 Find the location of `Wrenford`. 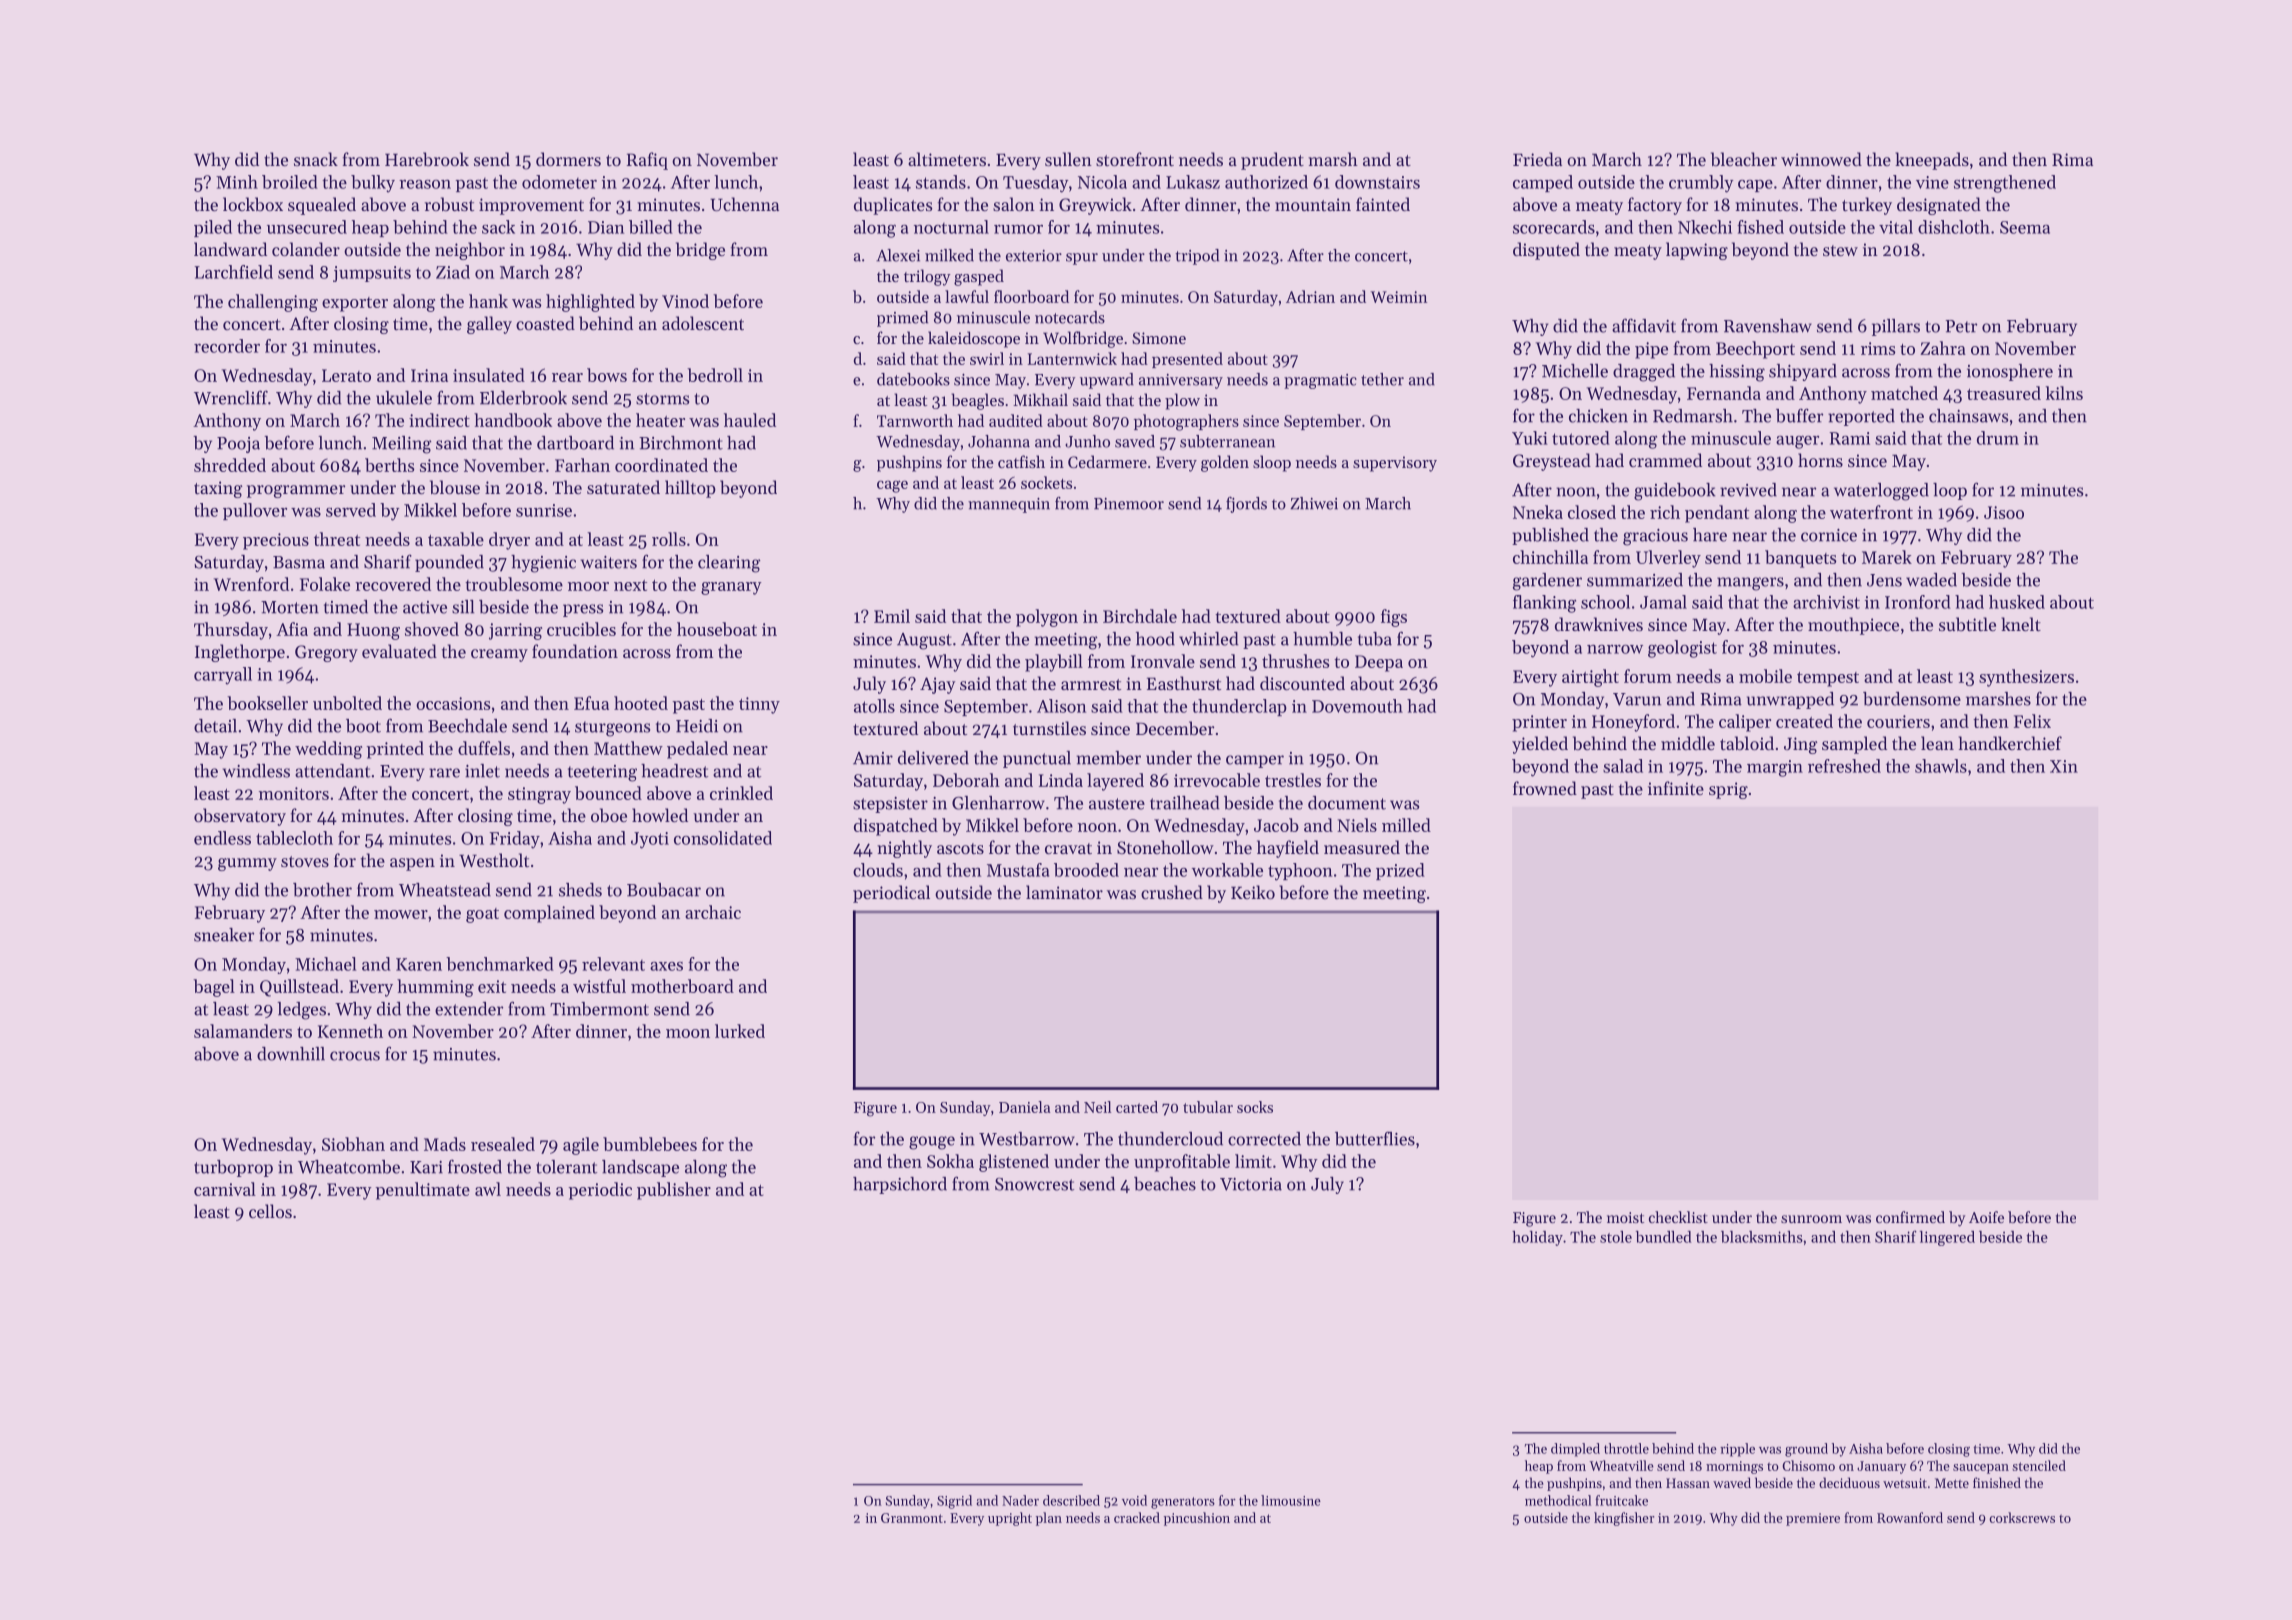

Wrenford is located at coordinates (251, 584).
